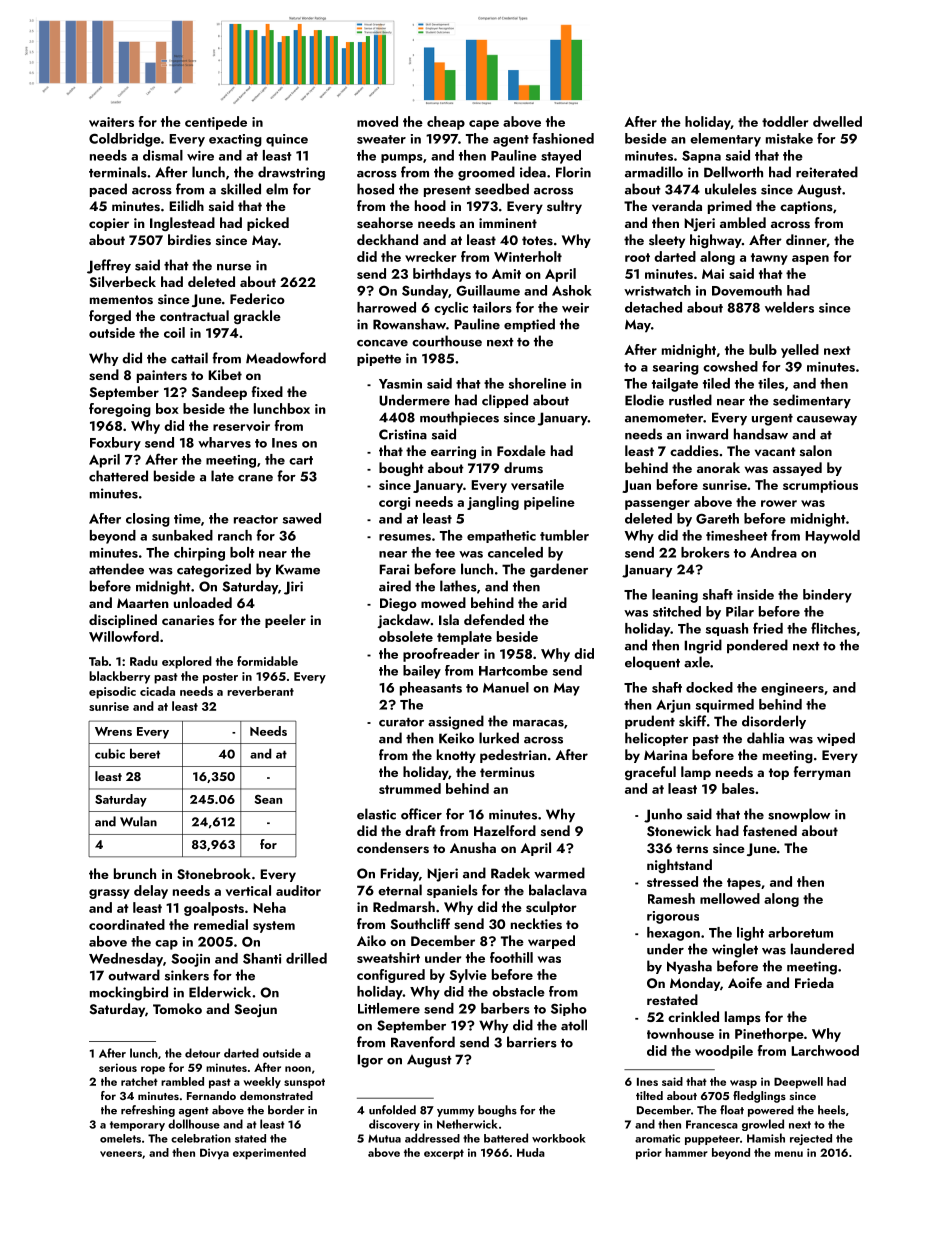 The width and height of the screenshot is (952, 1233). Describe the element at coordinates (501, 536) in the screenshot. I see `empathetic` at that location.
